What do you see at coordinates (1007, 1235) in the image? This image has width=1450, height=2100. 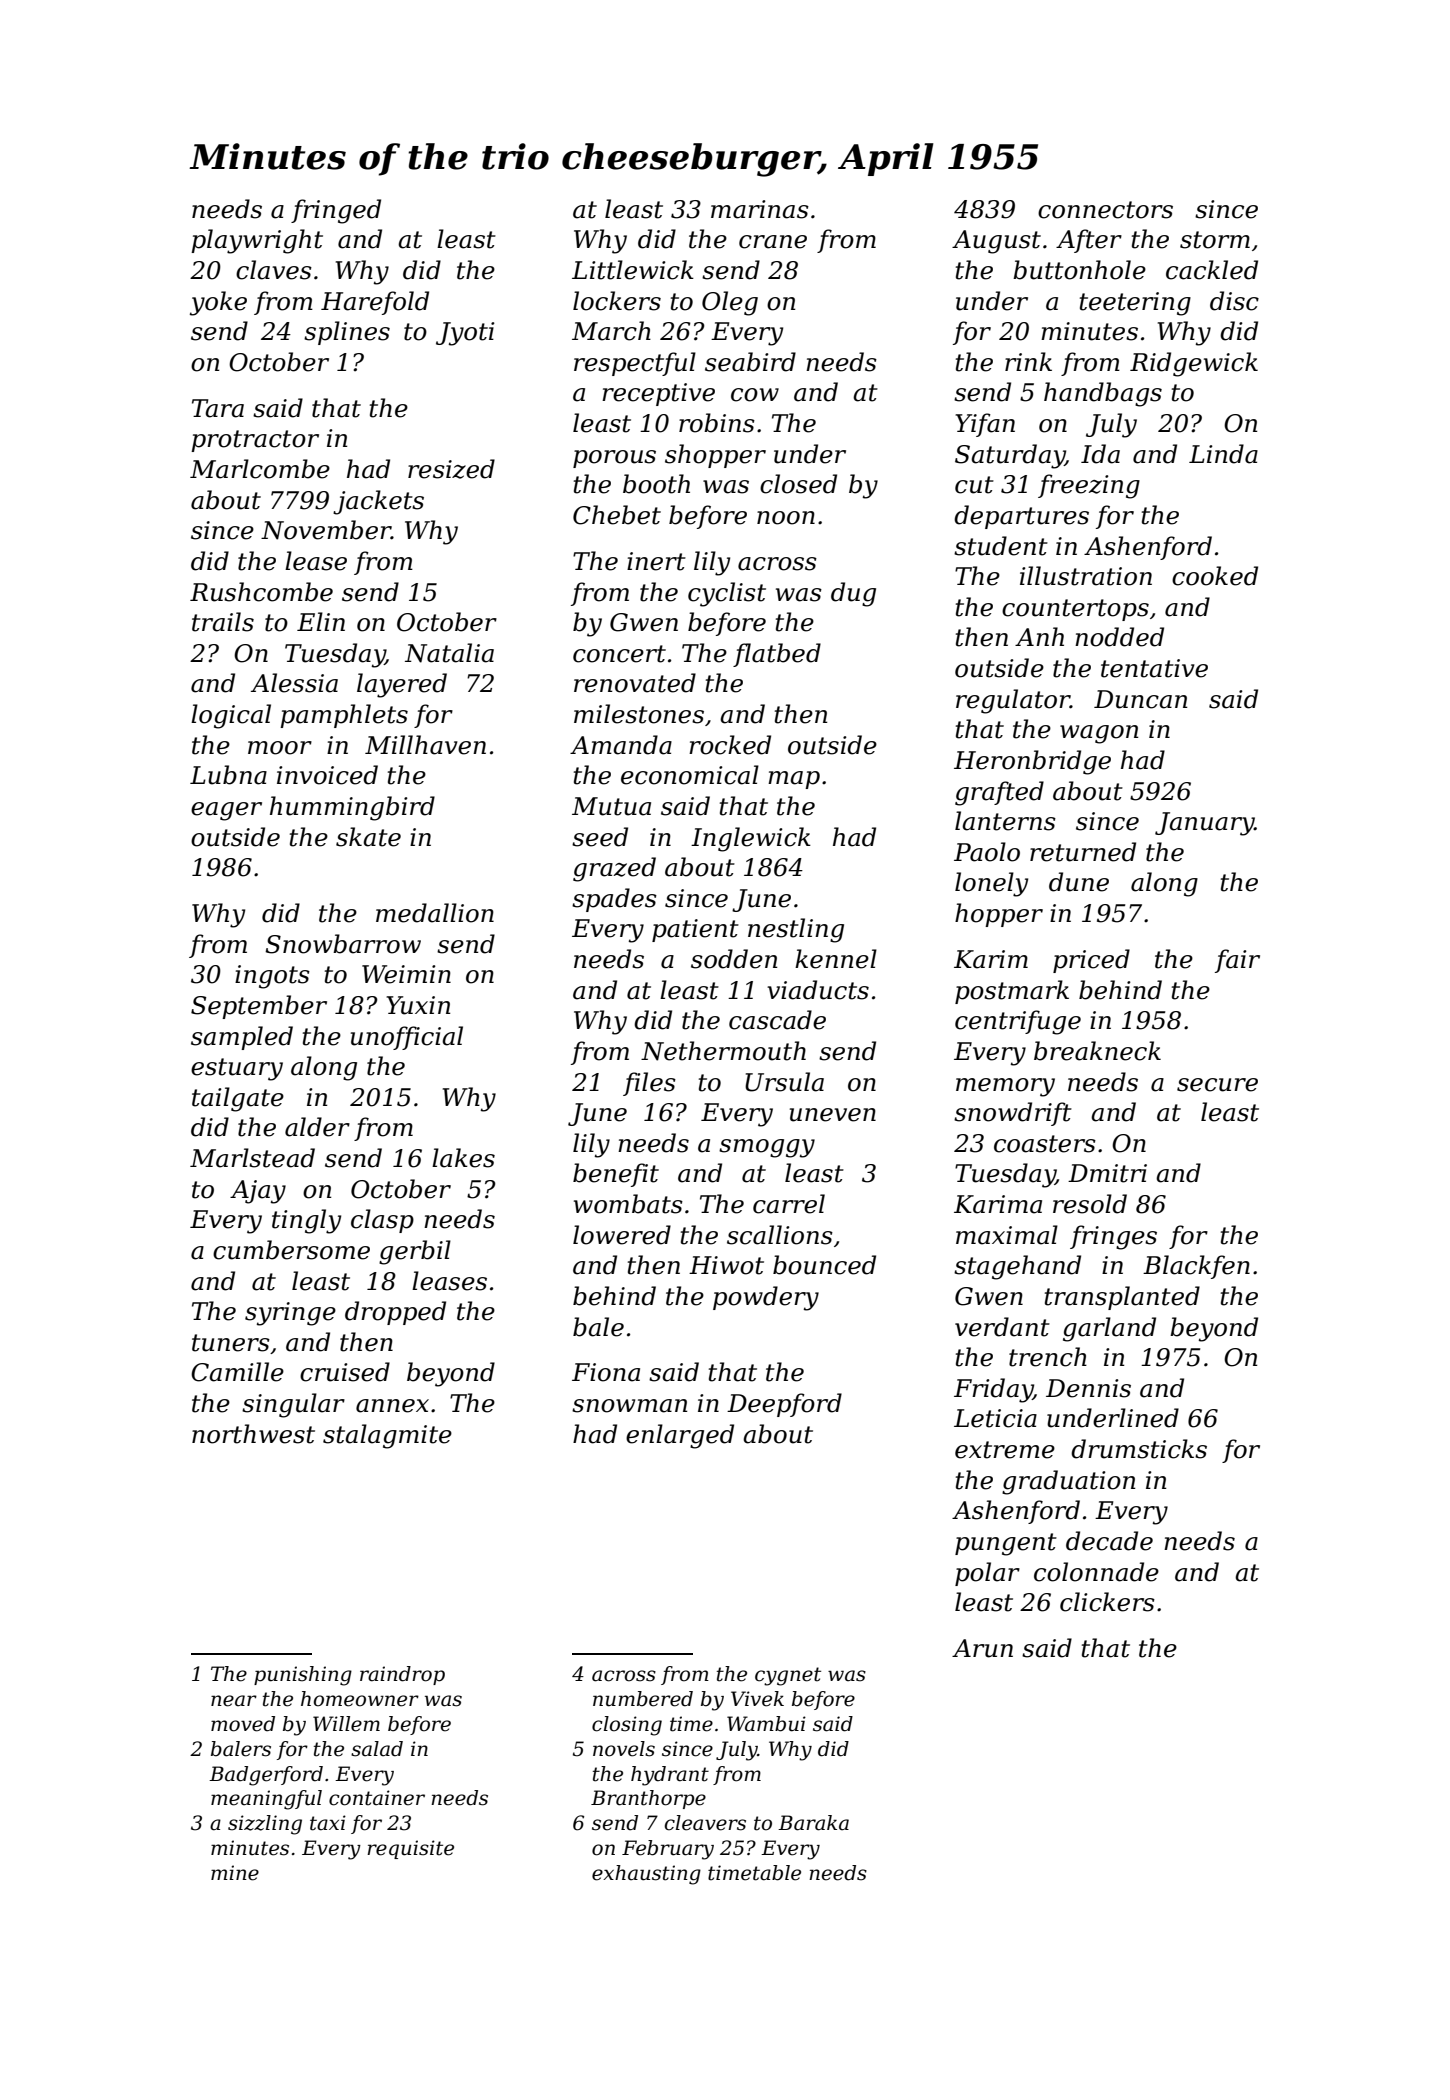 I see `maximal` at bounding box center [1007, 1235].
